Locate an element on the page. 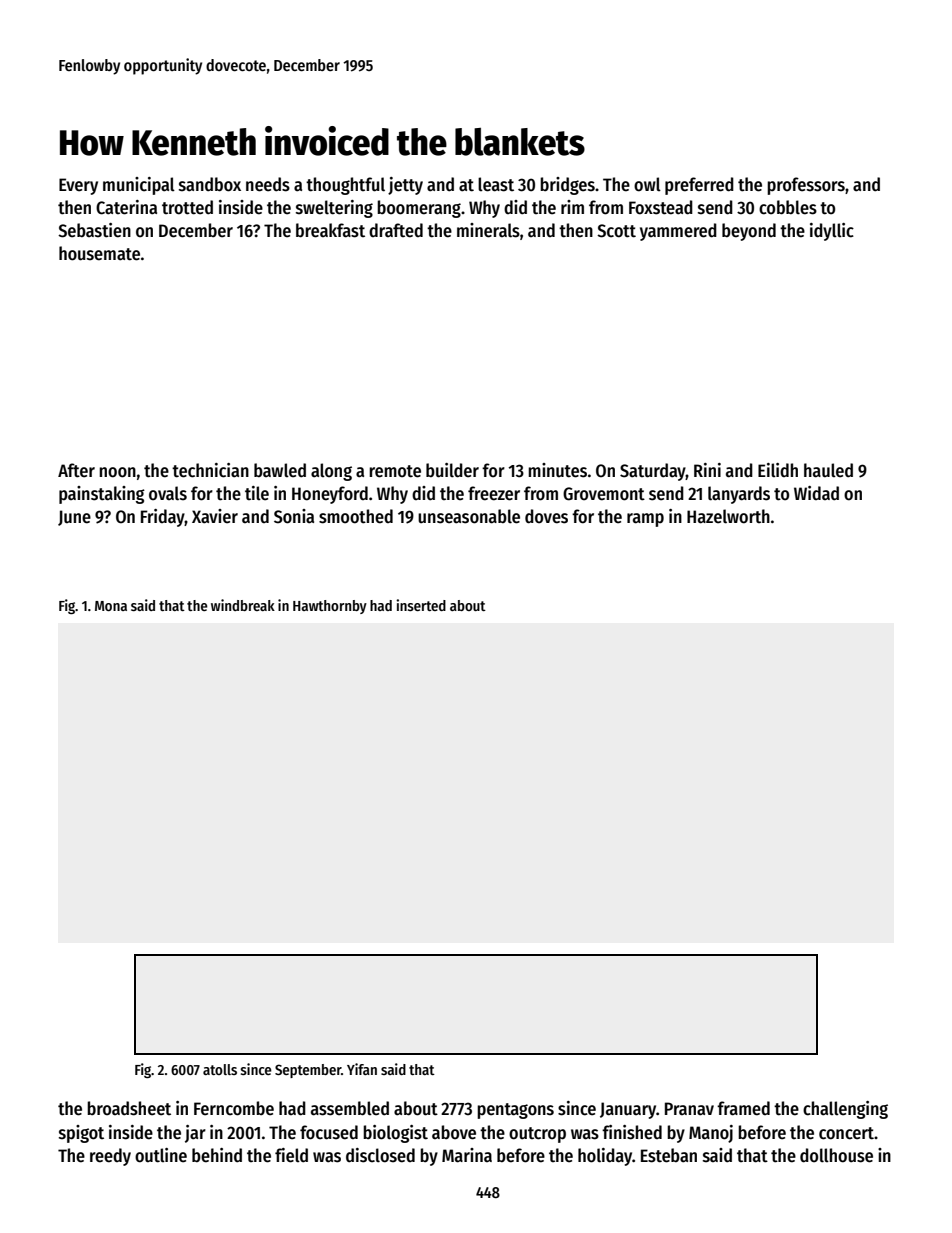  Marina is located at coordinates (467, 1155).
